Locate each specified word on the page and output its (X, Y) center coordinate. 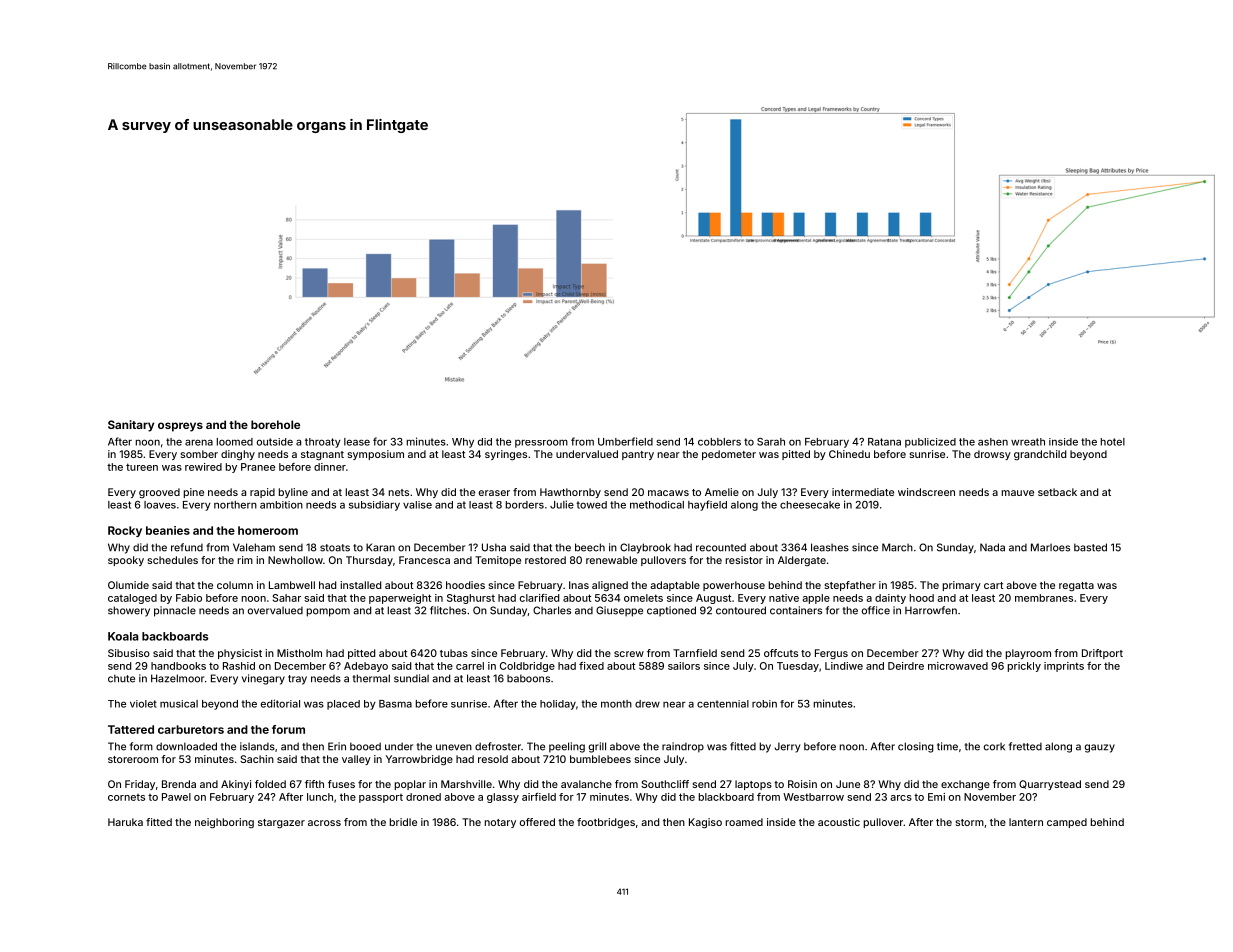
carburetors (191, 729)
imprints (1064, 667)
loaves (160, 505)
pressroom (541, 443)
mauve (1018, 493)
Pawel (176, 797)
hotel (1113, 442)
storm (970, 822)
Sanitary (131, 426)
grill (597, 747)
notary (500, 823)
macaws (668, 493)
